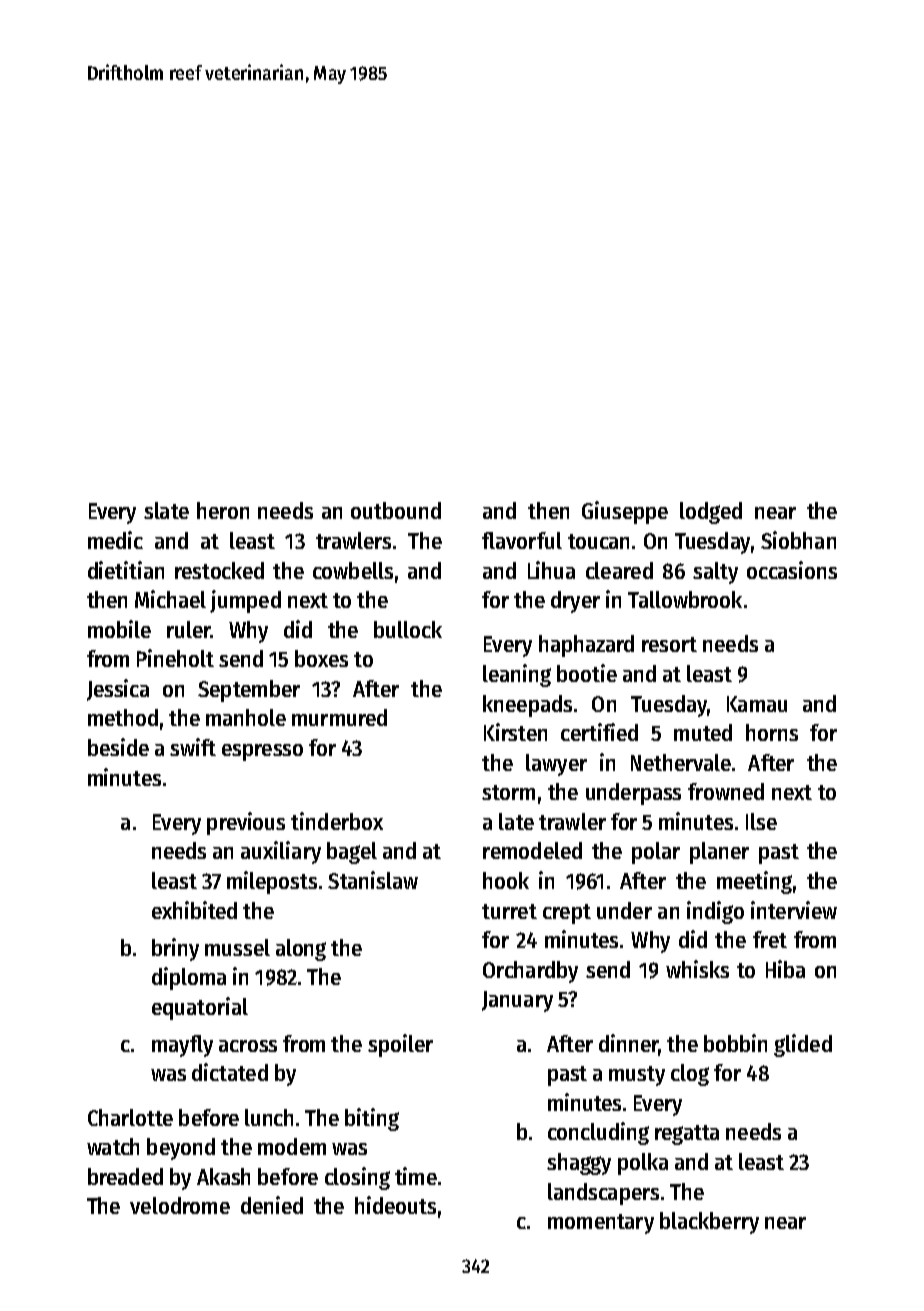 The width and height of the image is (924, 1311). I want to click on Tallowbrook, so click(685, 599).
